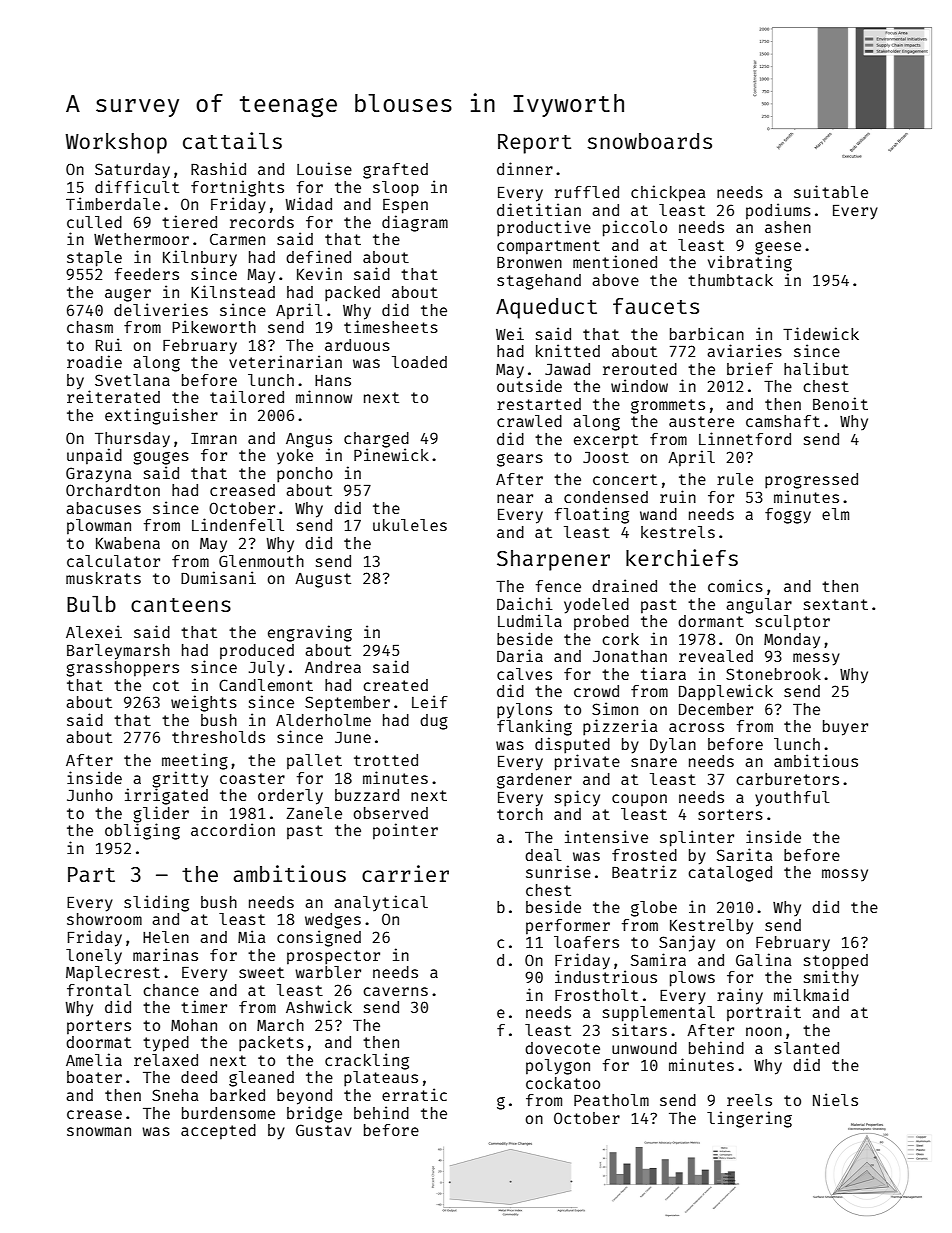 Image resolution: width=952 pixels, height=1233 pixels. Describe the element at coordinates (745, 438) in the screenshot. I see `Linnetford` at that location.
